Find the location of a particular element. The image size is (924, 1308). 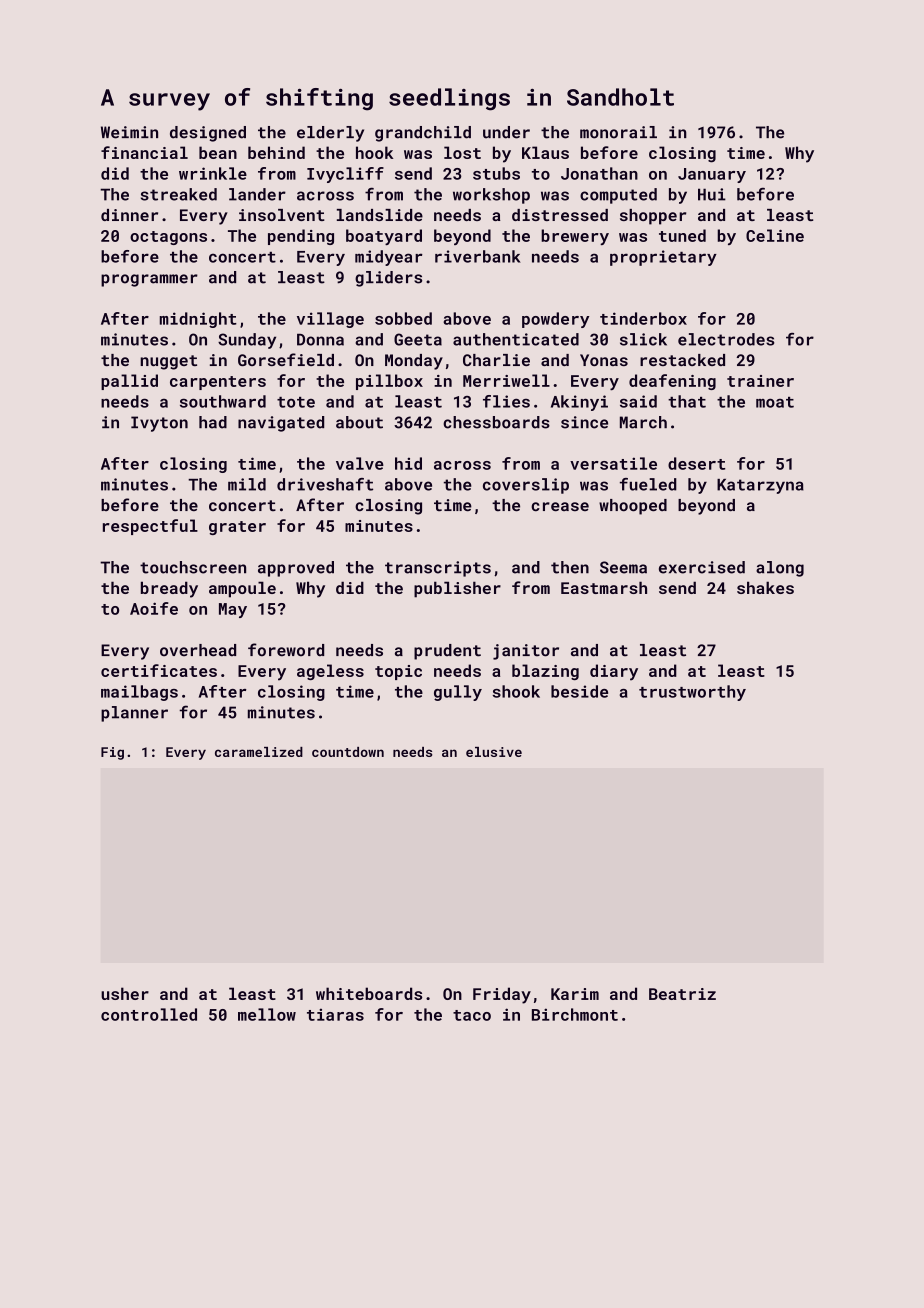

monorail is located at coordinates (618, 132).
